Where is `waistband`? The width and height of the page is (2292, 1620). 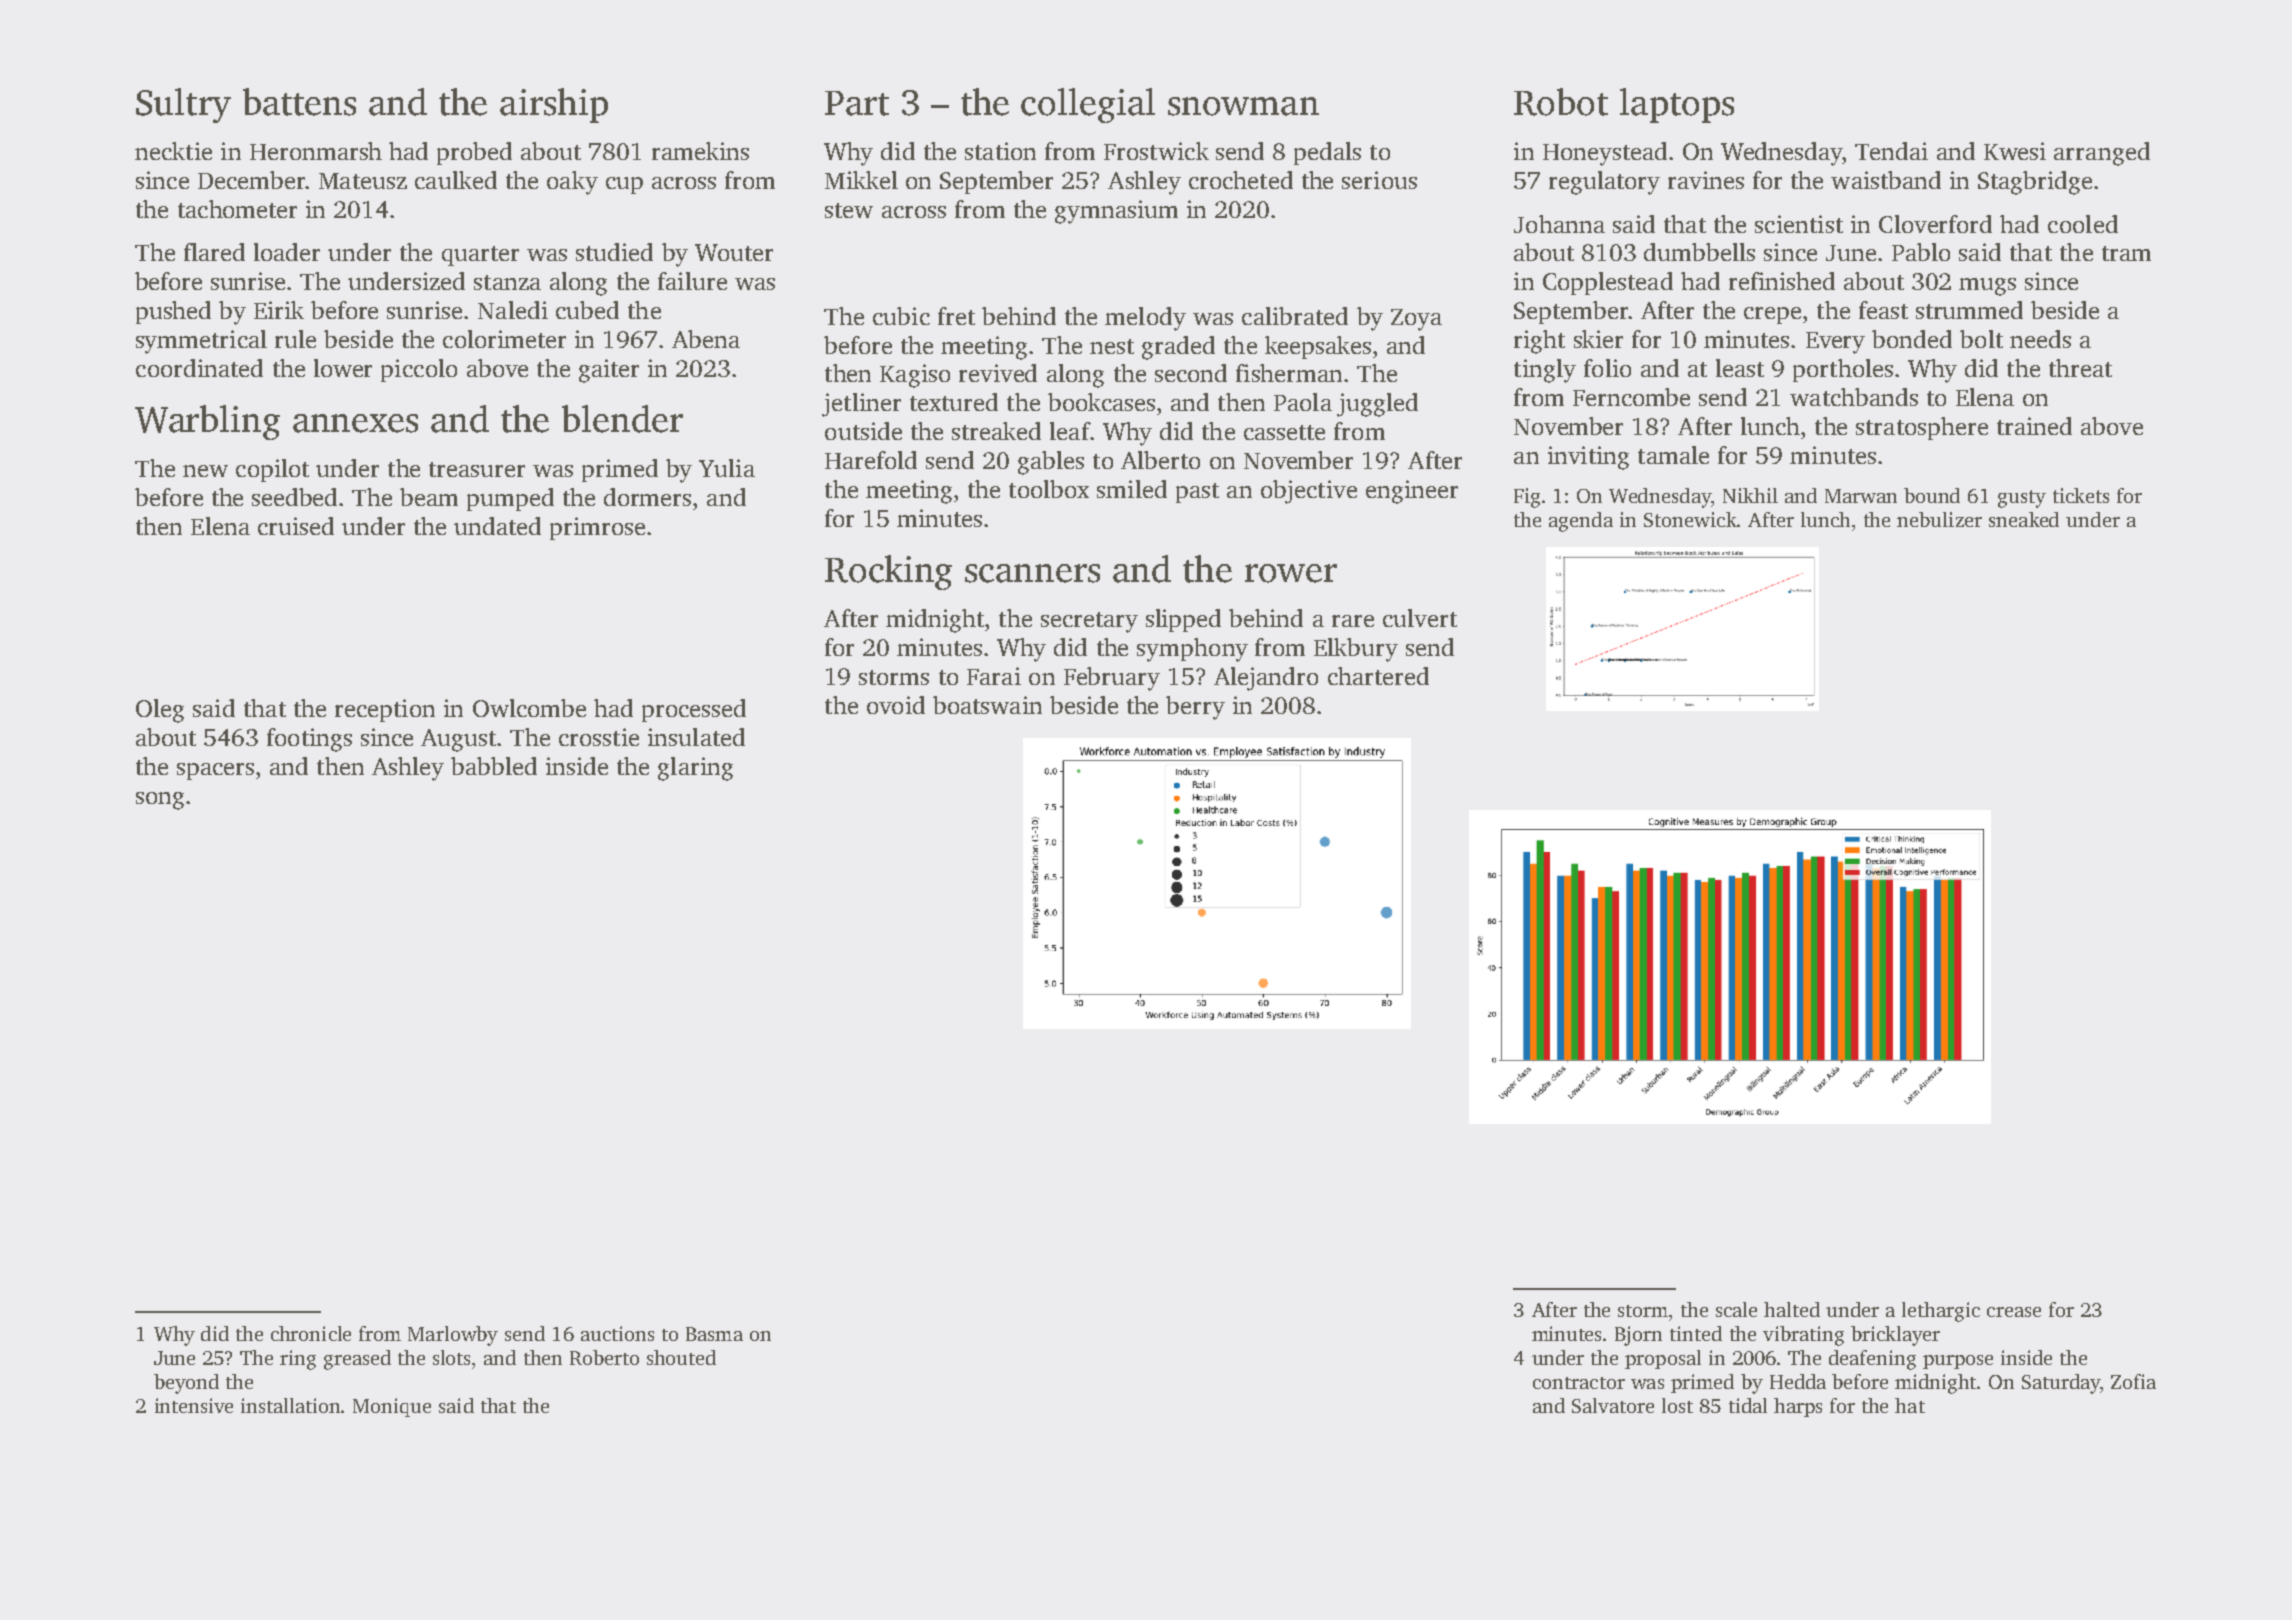
waistband is located at coordinates (1886, 180).
